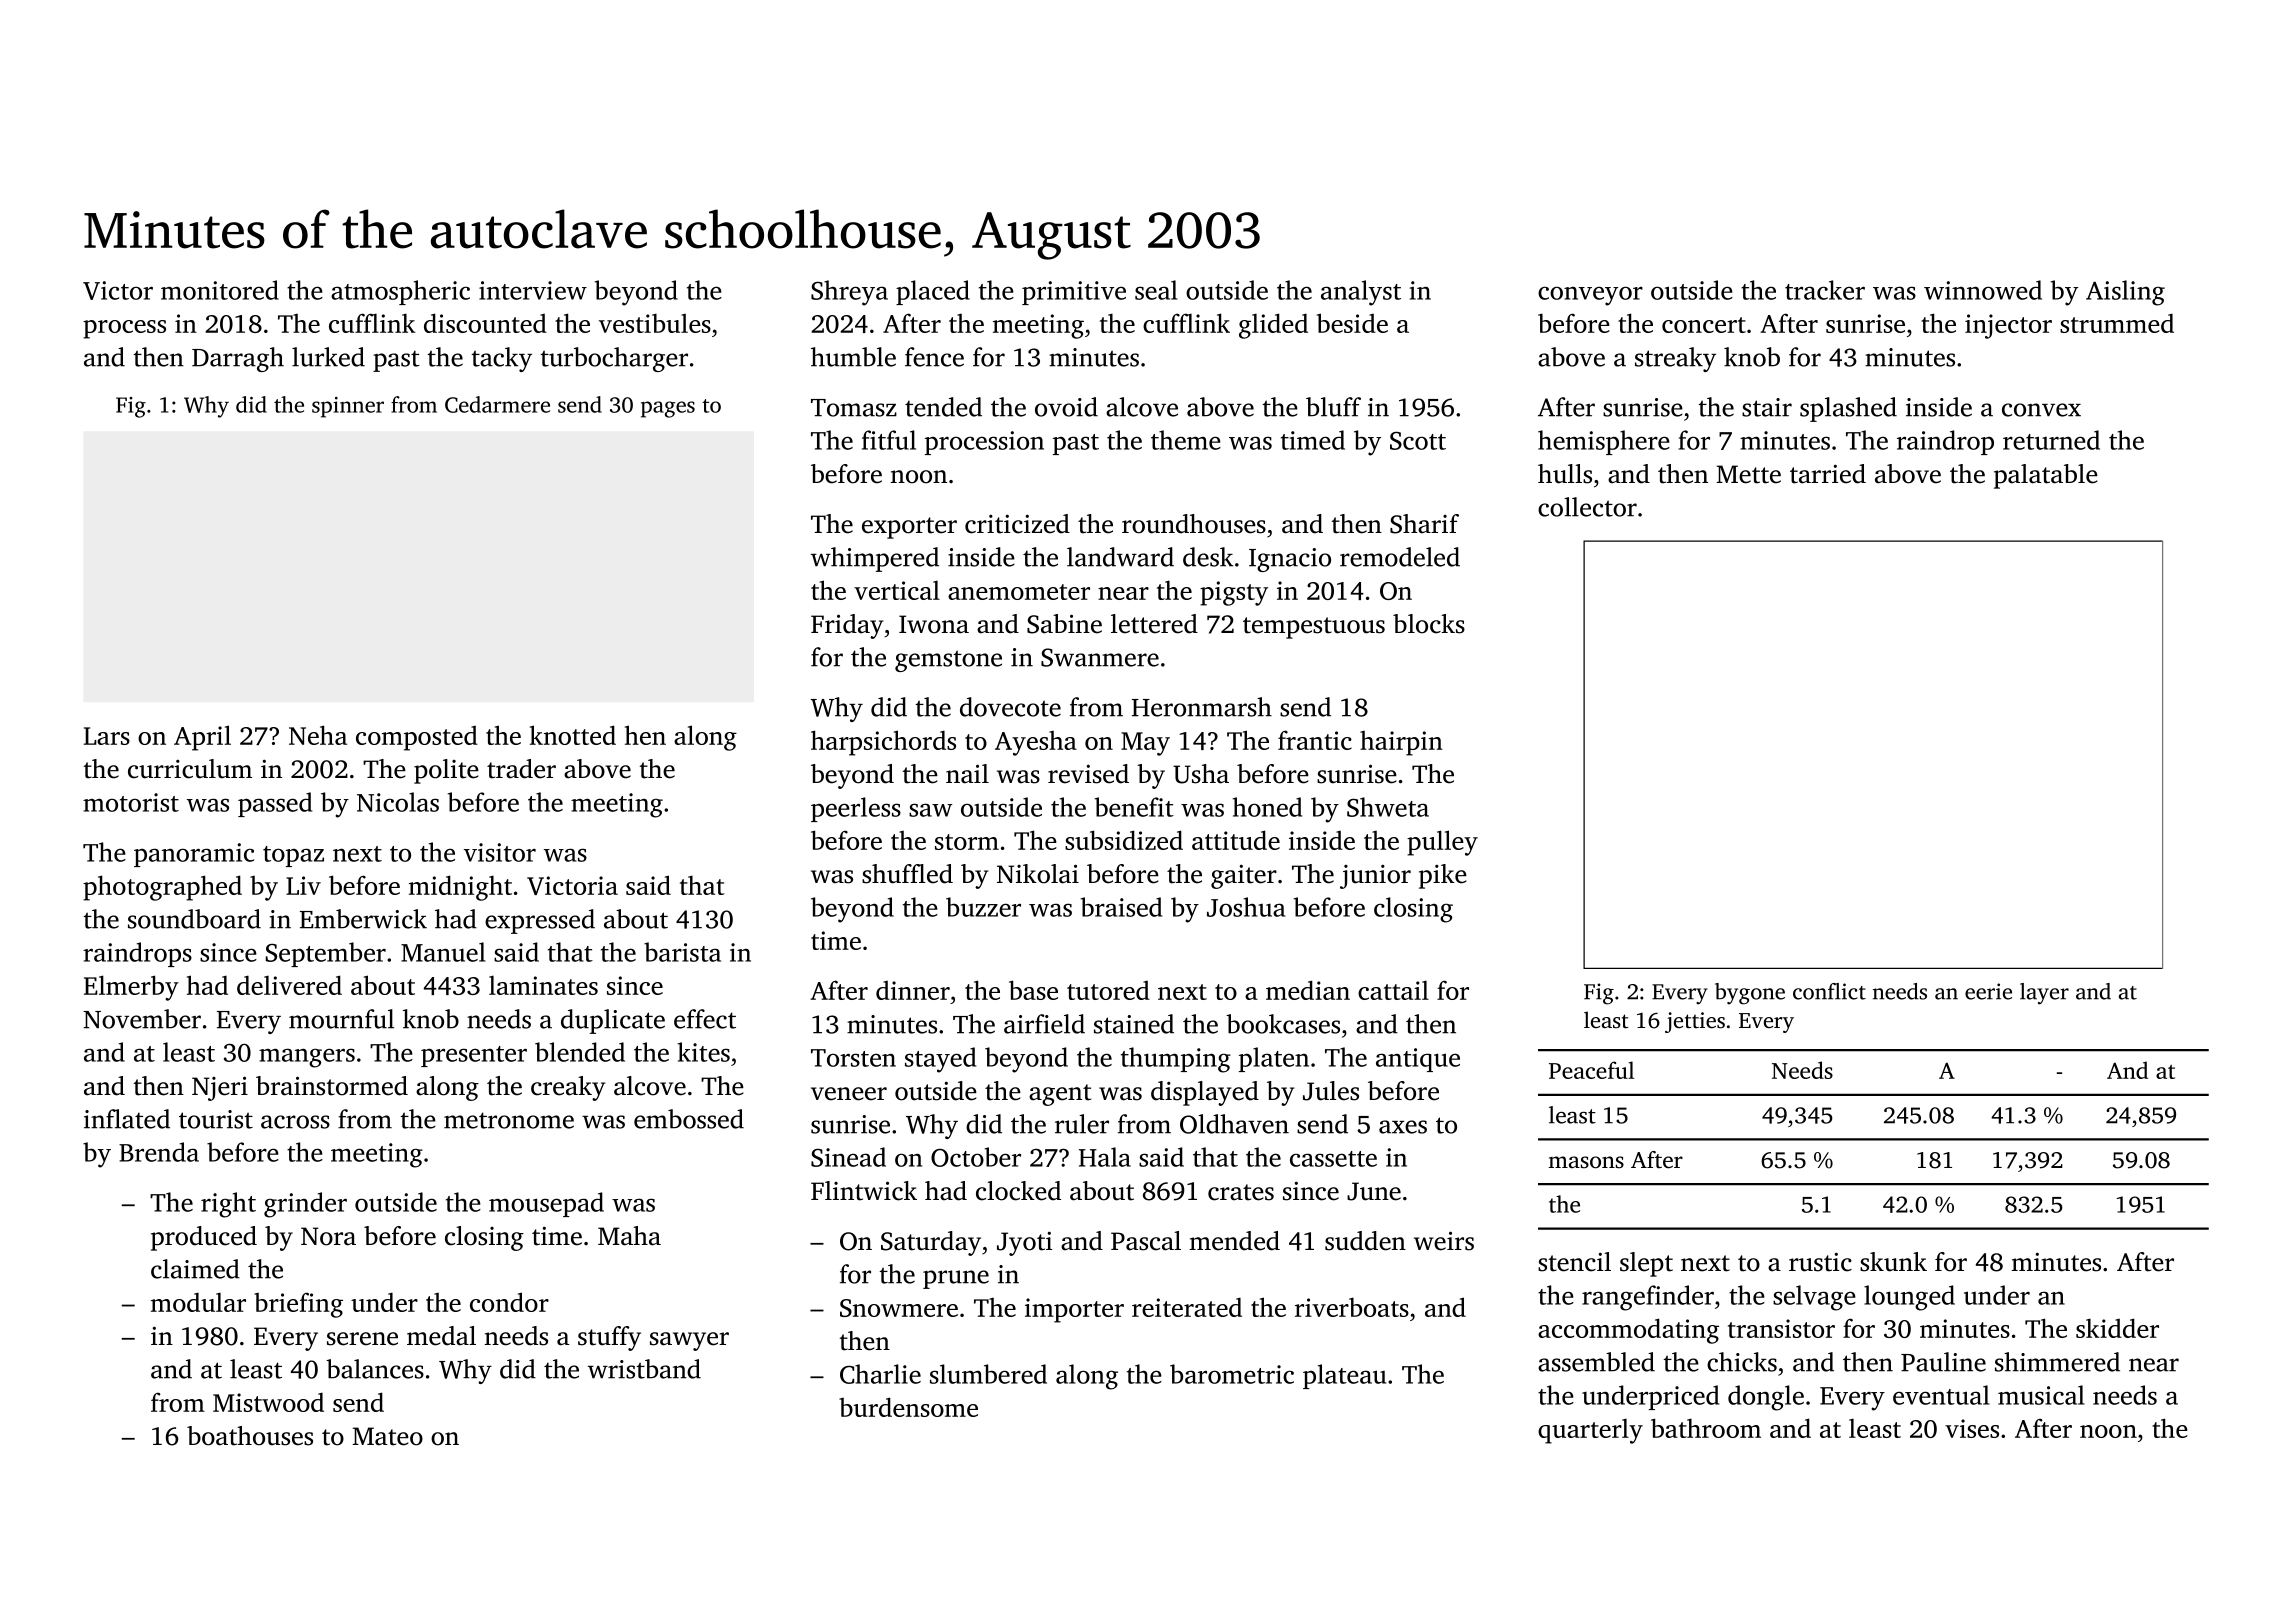  Describe the element at coordinates (250, 1436) in the screenshot. I see `boathouses` at that location.
